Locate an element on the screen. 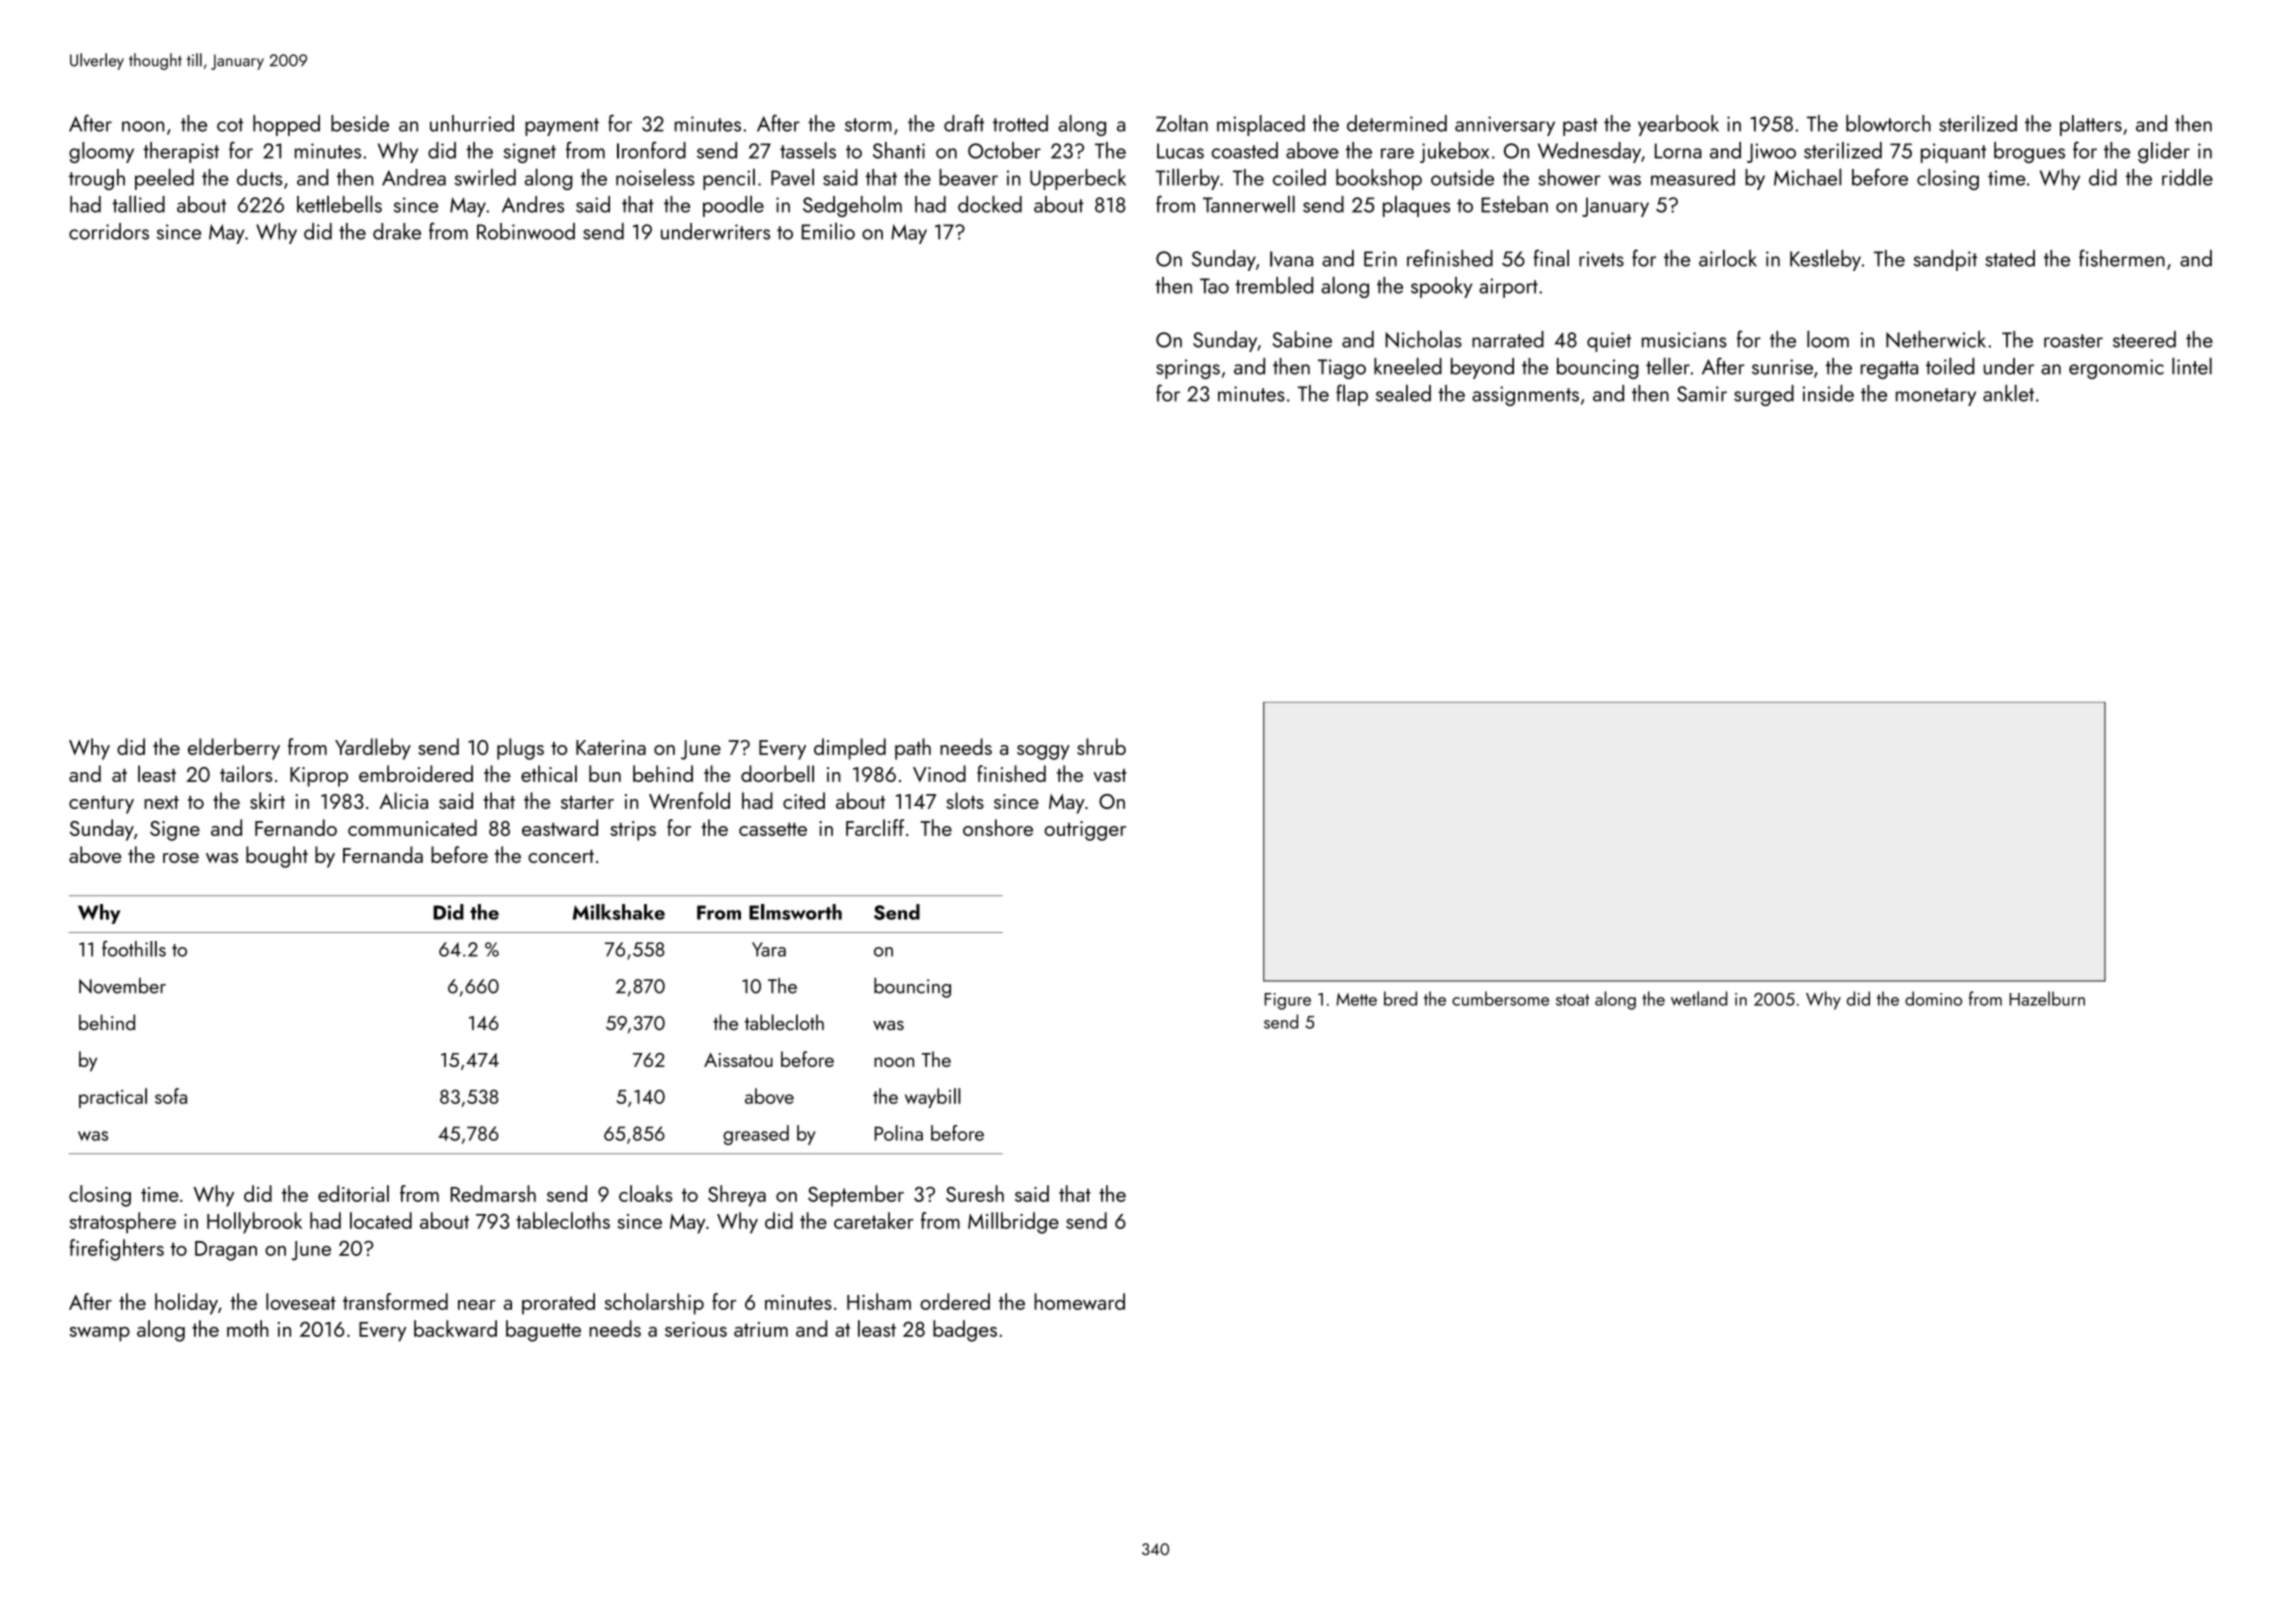 Image resolution: width=2282 pixels, height=1614 pixels. anklet is located at coordinates (2008, 393).
